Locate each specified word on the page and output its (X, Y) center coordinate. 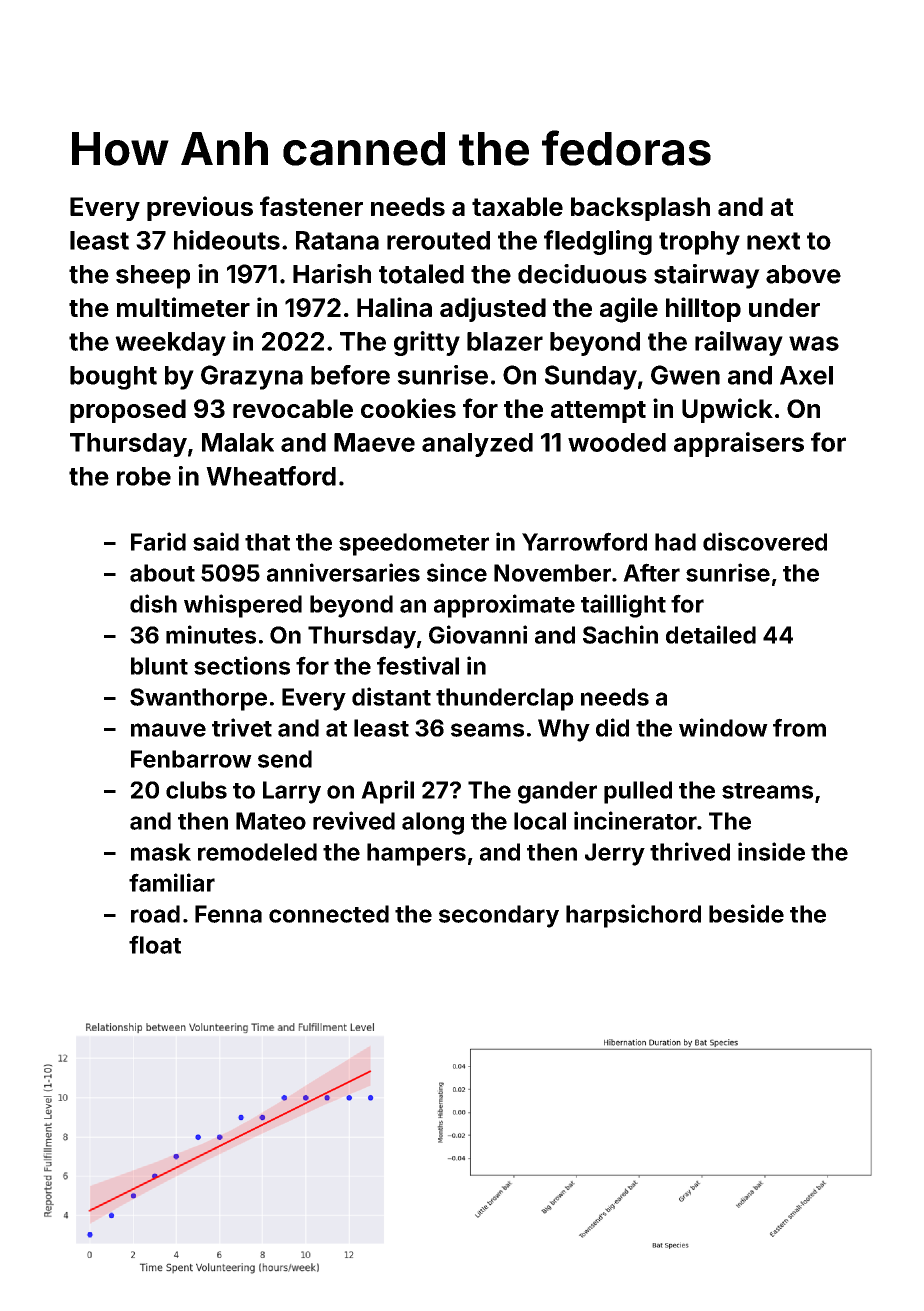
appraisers (739, 444)
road (155, 914)
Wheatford (271, 476)
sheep (153, 277)
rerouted (438, 240)
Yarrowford (584, 541)
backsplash (640, 209)
